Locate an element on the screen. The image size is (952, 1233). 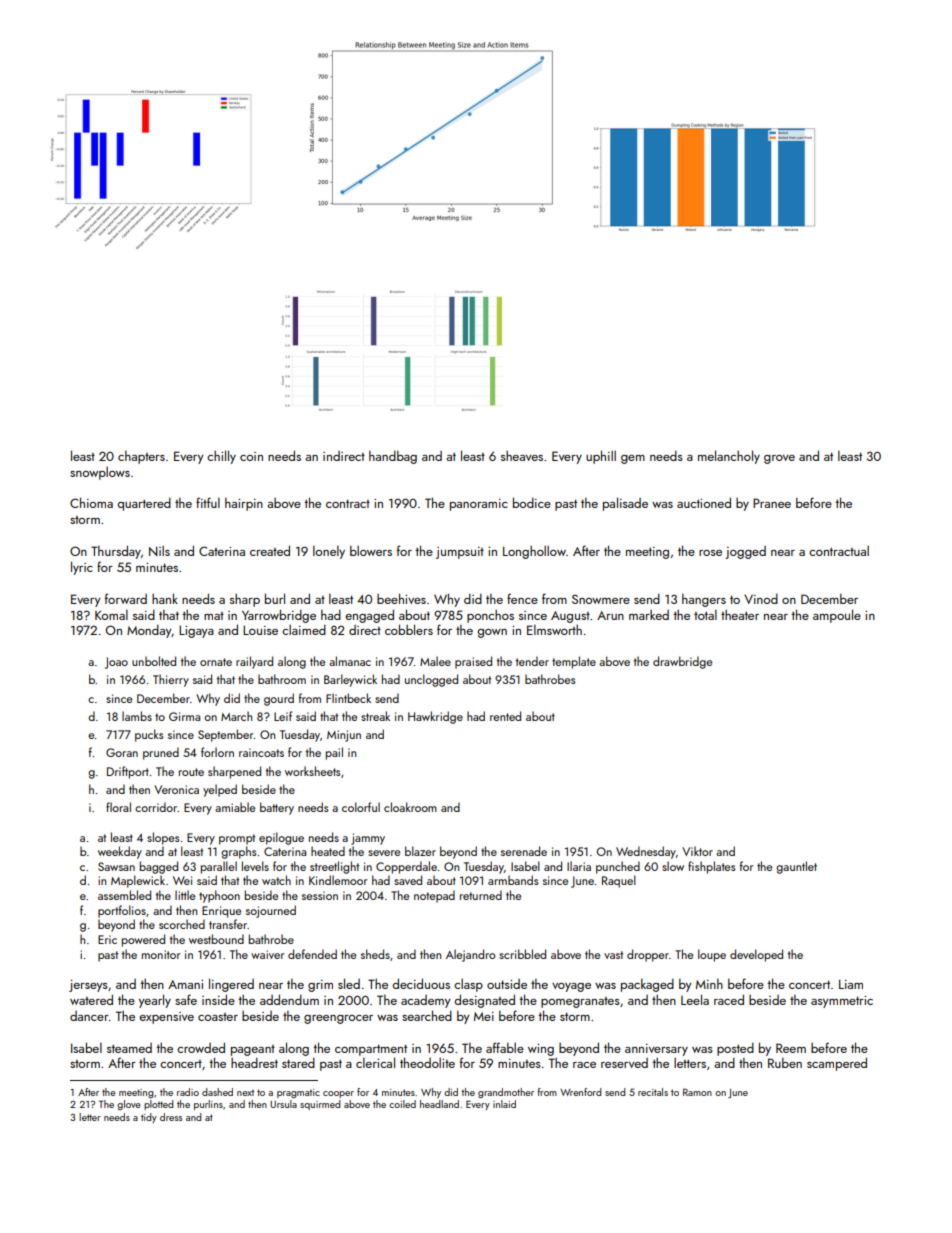
melancholy is located at coordinates (729, 457).
